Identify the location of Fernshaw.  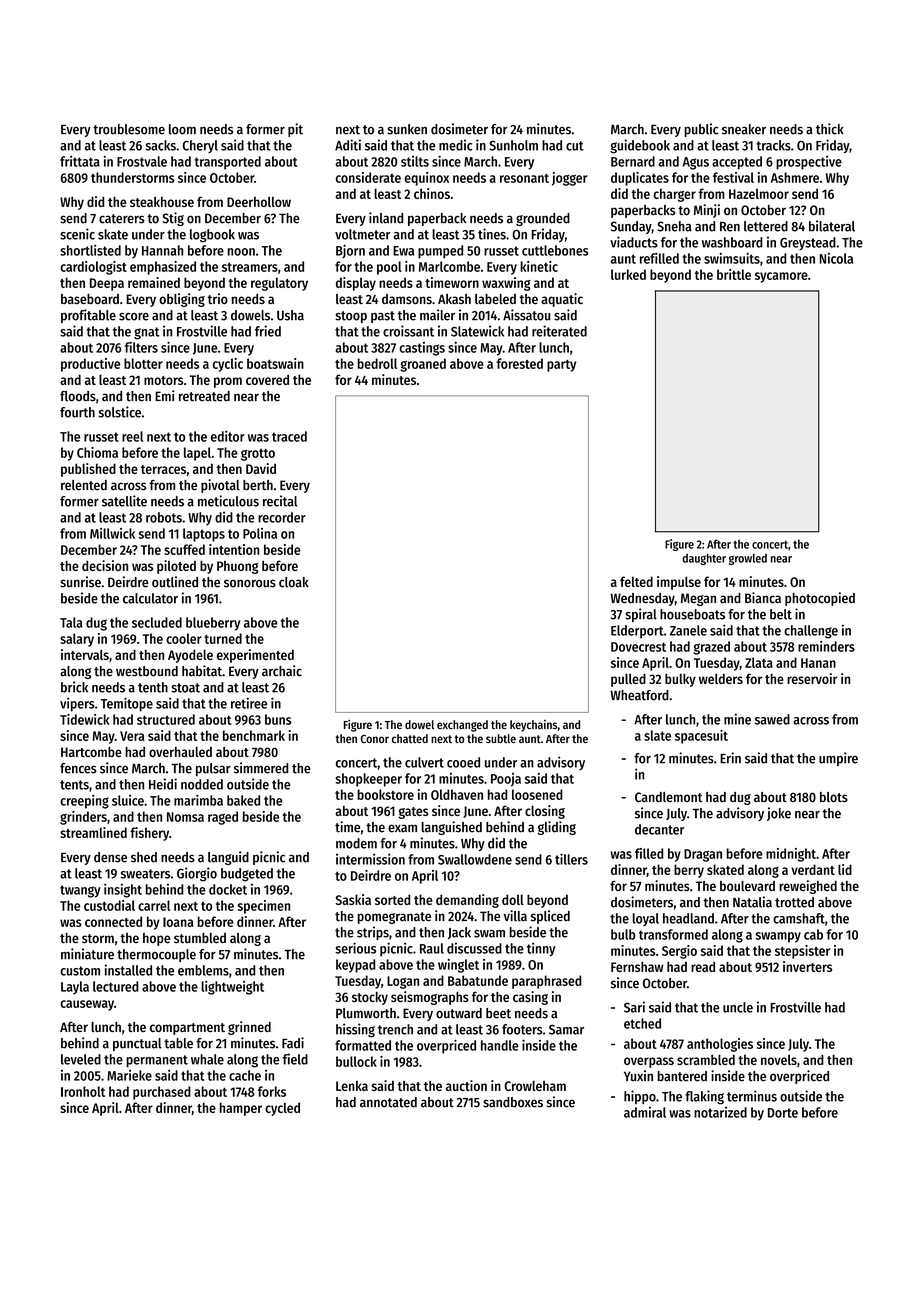
(637, 966).
